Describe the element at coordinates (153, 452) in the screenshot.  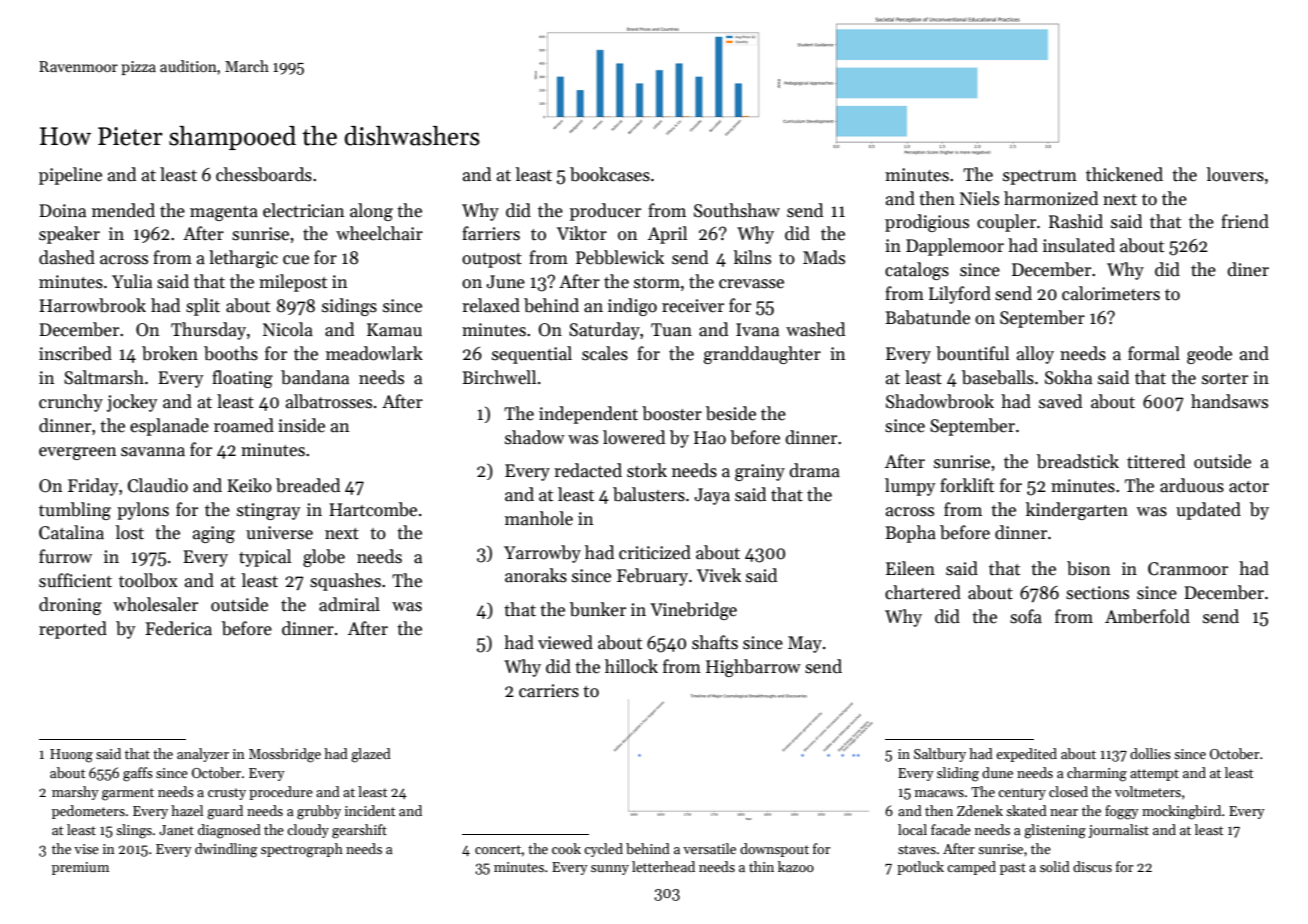
I see `savanna` at that location.
